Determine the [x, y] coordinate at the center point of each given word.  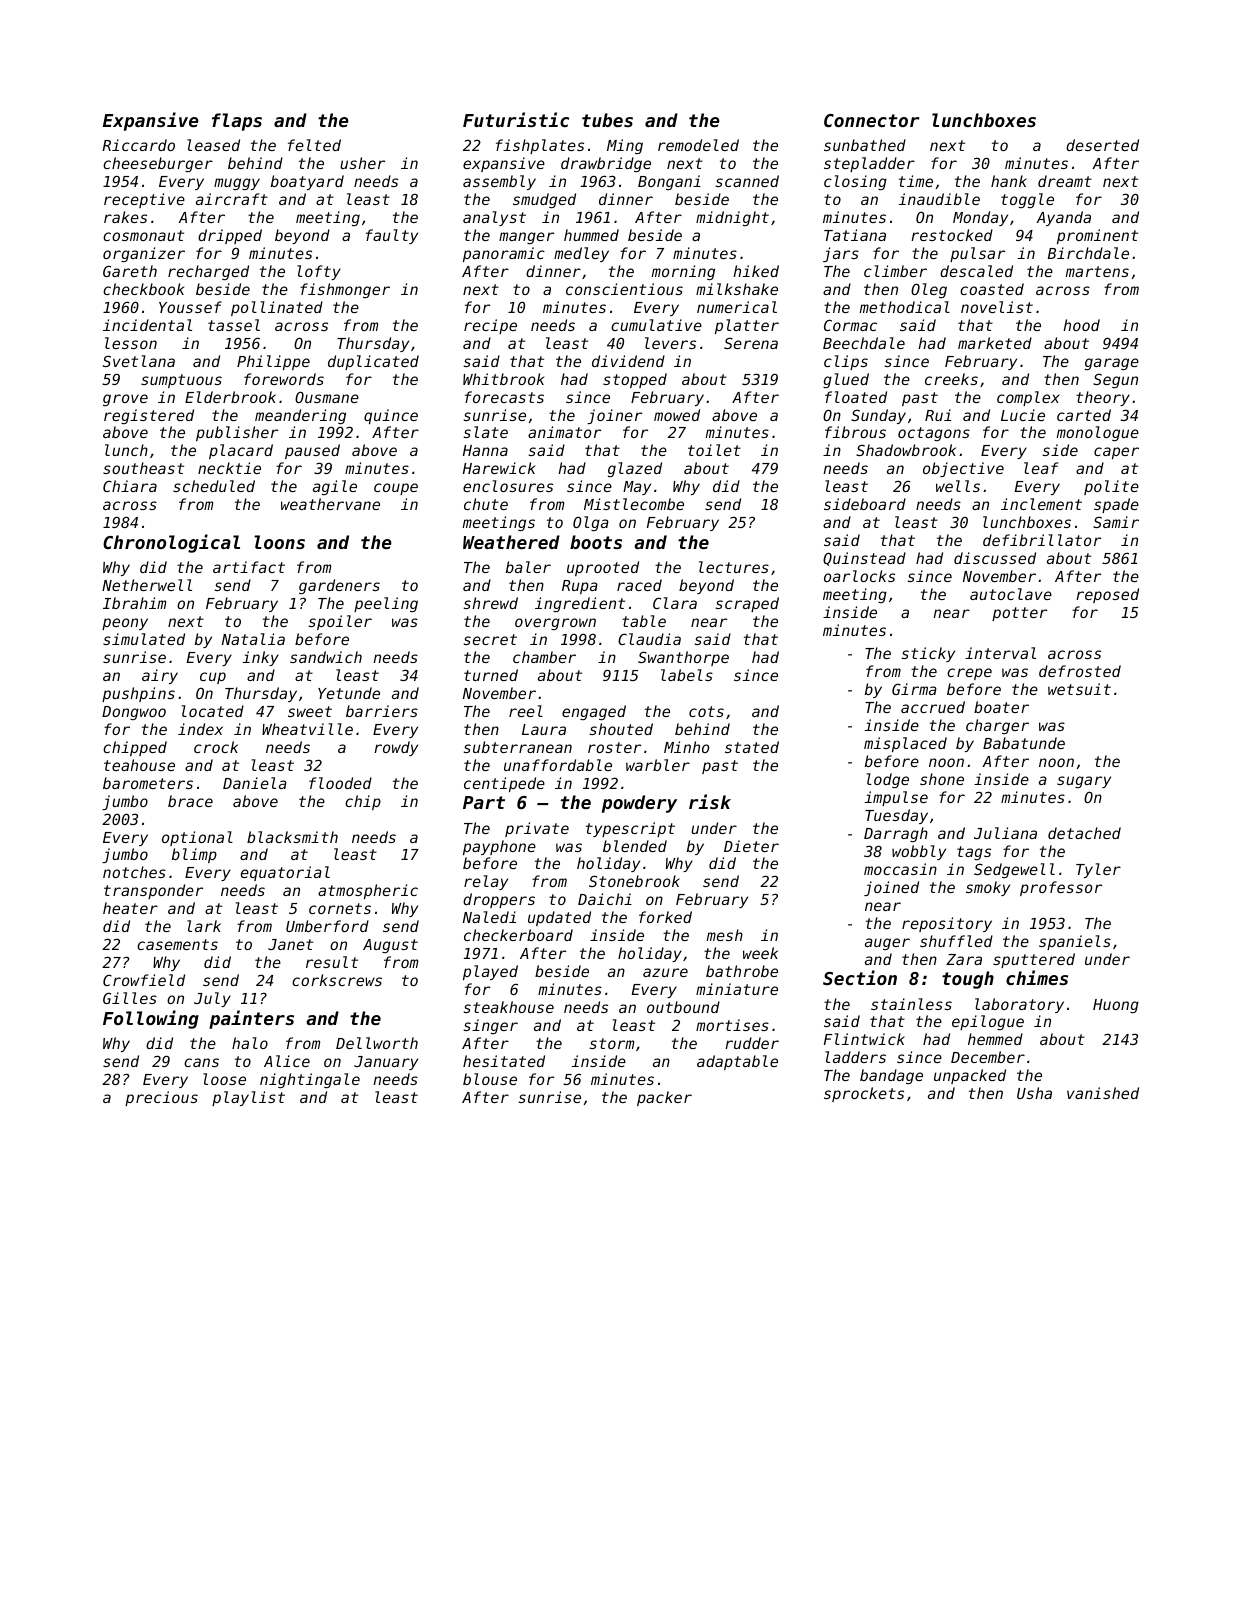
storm [611, 1043]
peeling [386, 604]
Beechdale [864, 343]
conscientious [624, 289]
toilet [714, 450]
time [916, 181]
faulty [392, 236]
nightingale [310, 1080]
